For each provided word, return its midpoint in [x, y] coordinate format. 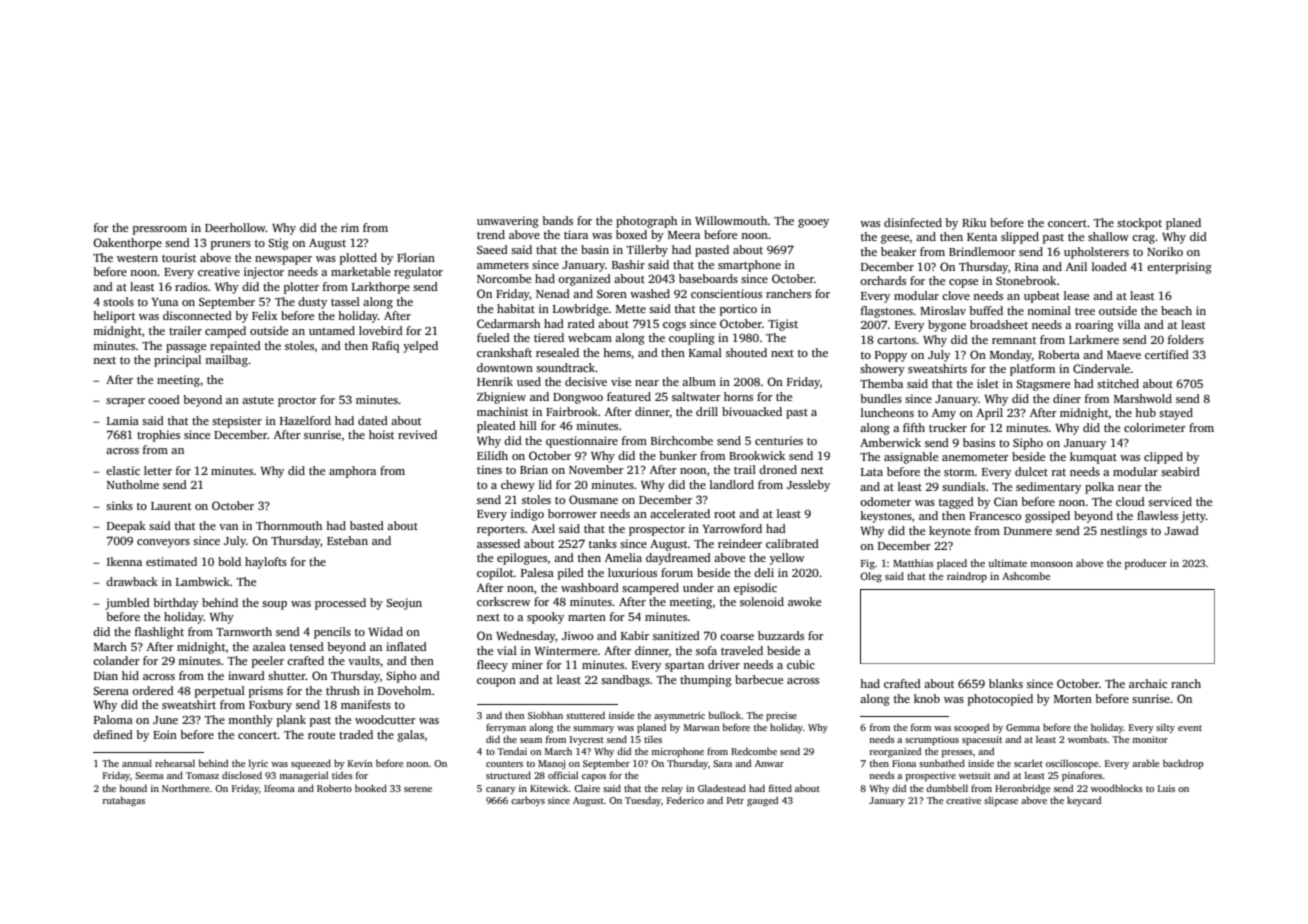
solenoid [762, 601]
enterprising [1179, 268]
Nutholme [133, 484]
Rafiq [385, 347]
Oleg [871, 577]
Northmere [185, 788]
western [137, 258]
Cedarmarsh [508, 323]
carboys [528, 801]
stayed [1176, 414]
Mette [631, 309]
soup [274, 605]
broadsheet [999, 324]
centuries [779, 440]
